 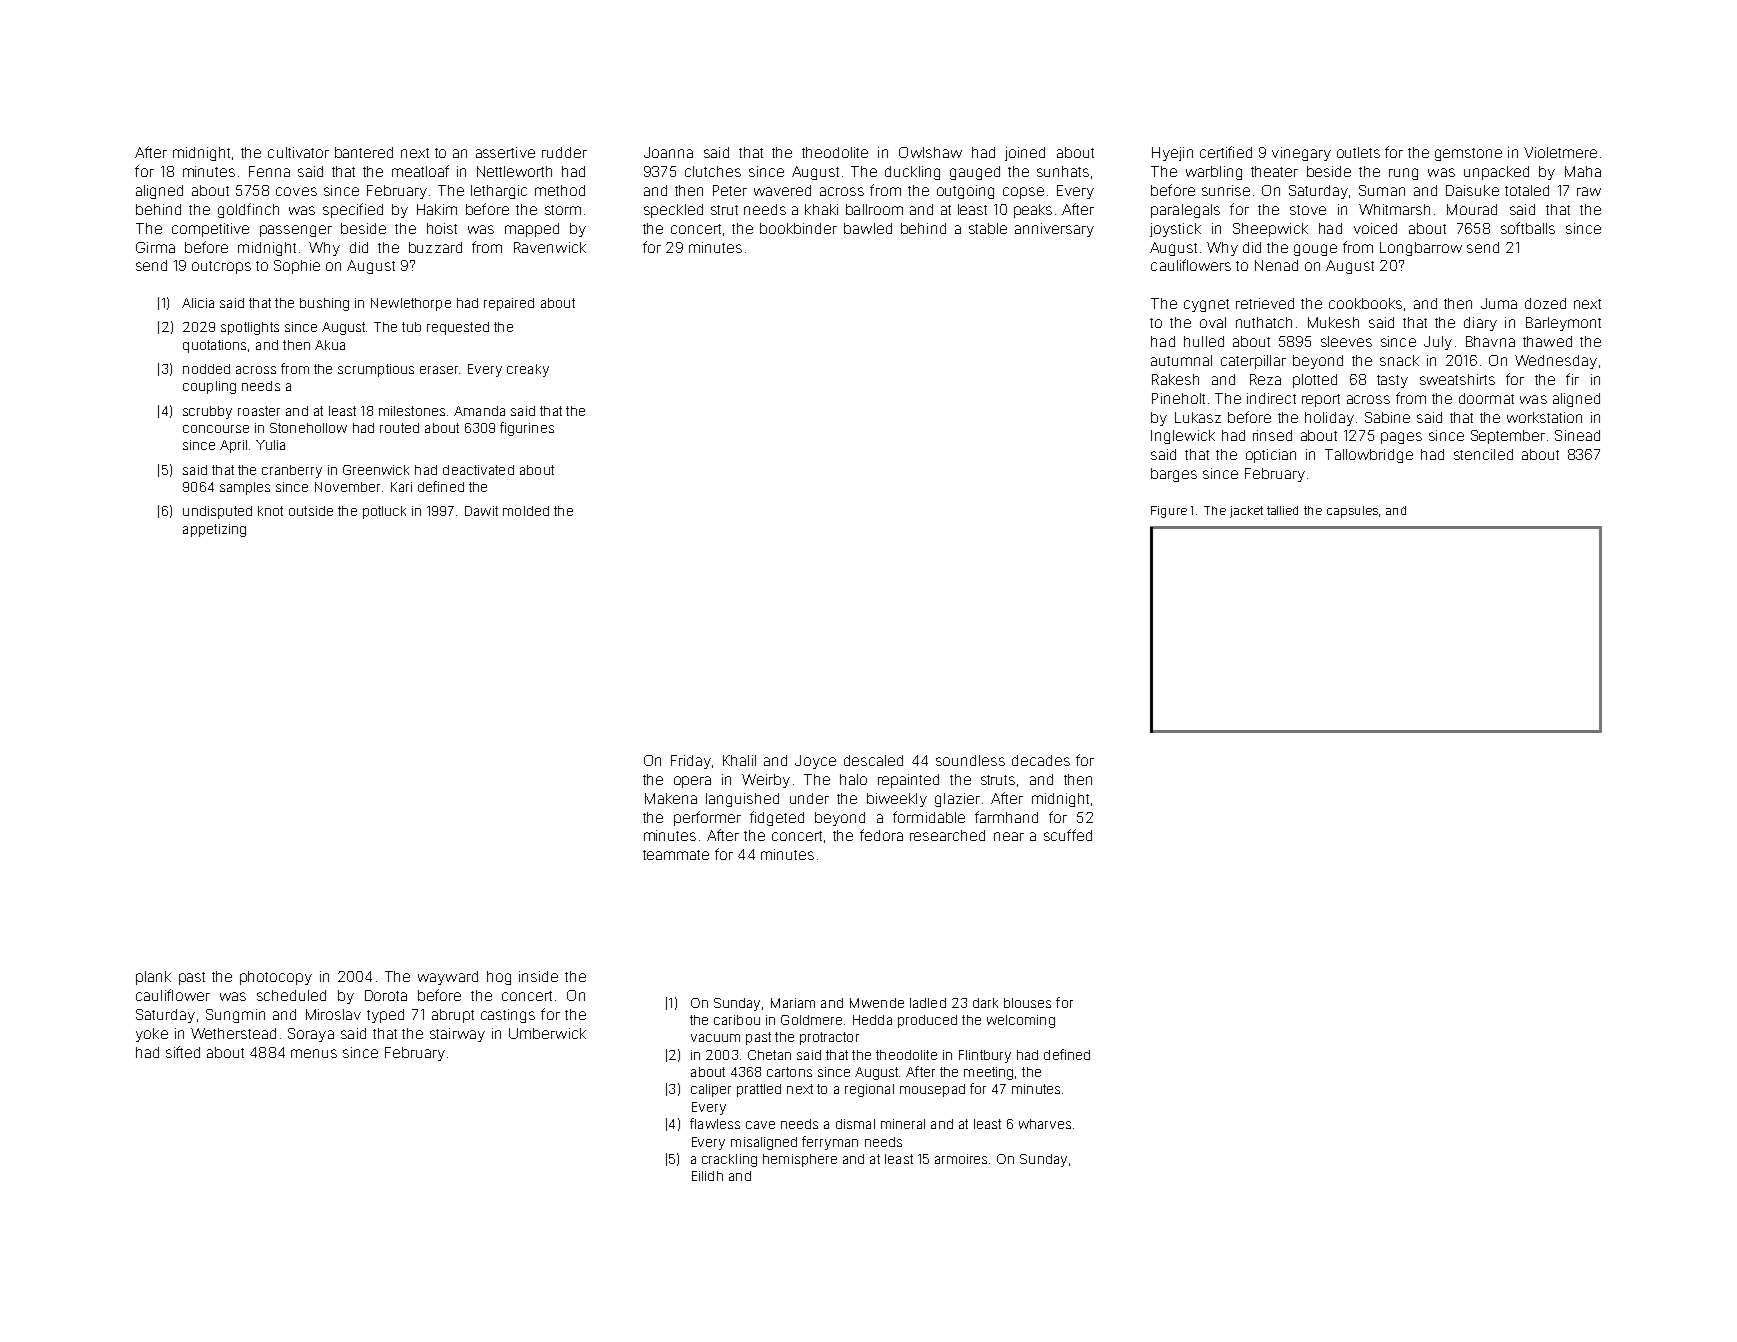 What do you see at coordinates (526, 511) in the screenshot?
I see `molded` at bounding box center [526, 511].
